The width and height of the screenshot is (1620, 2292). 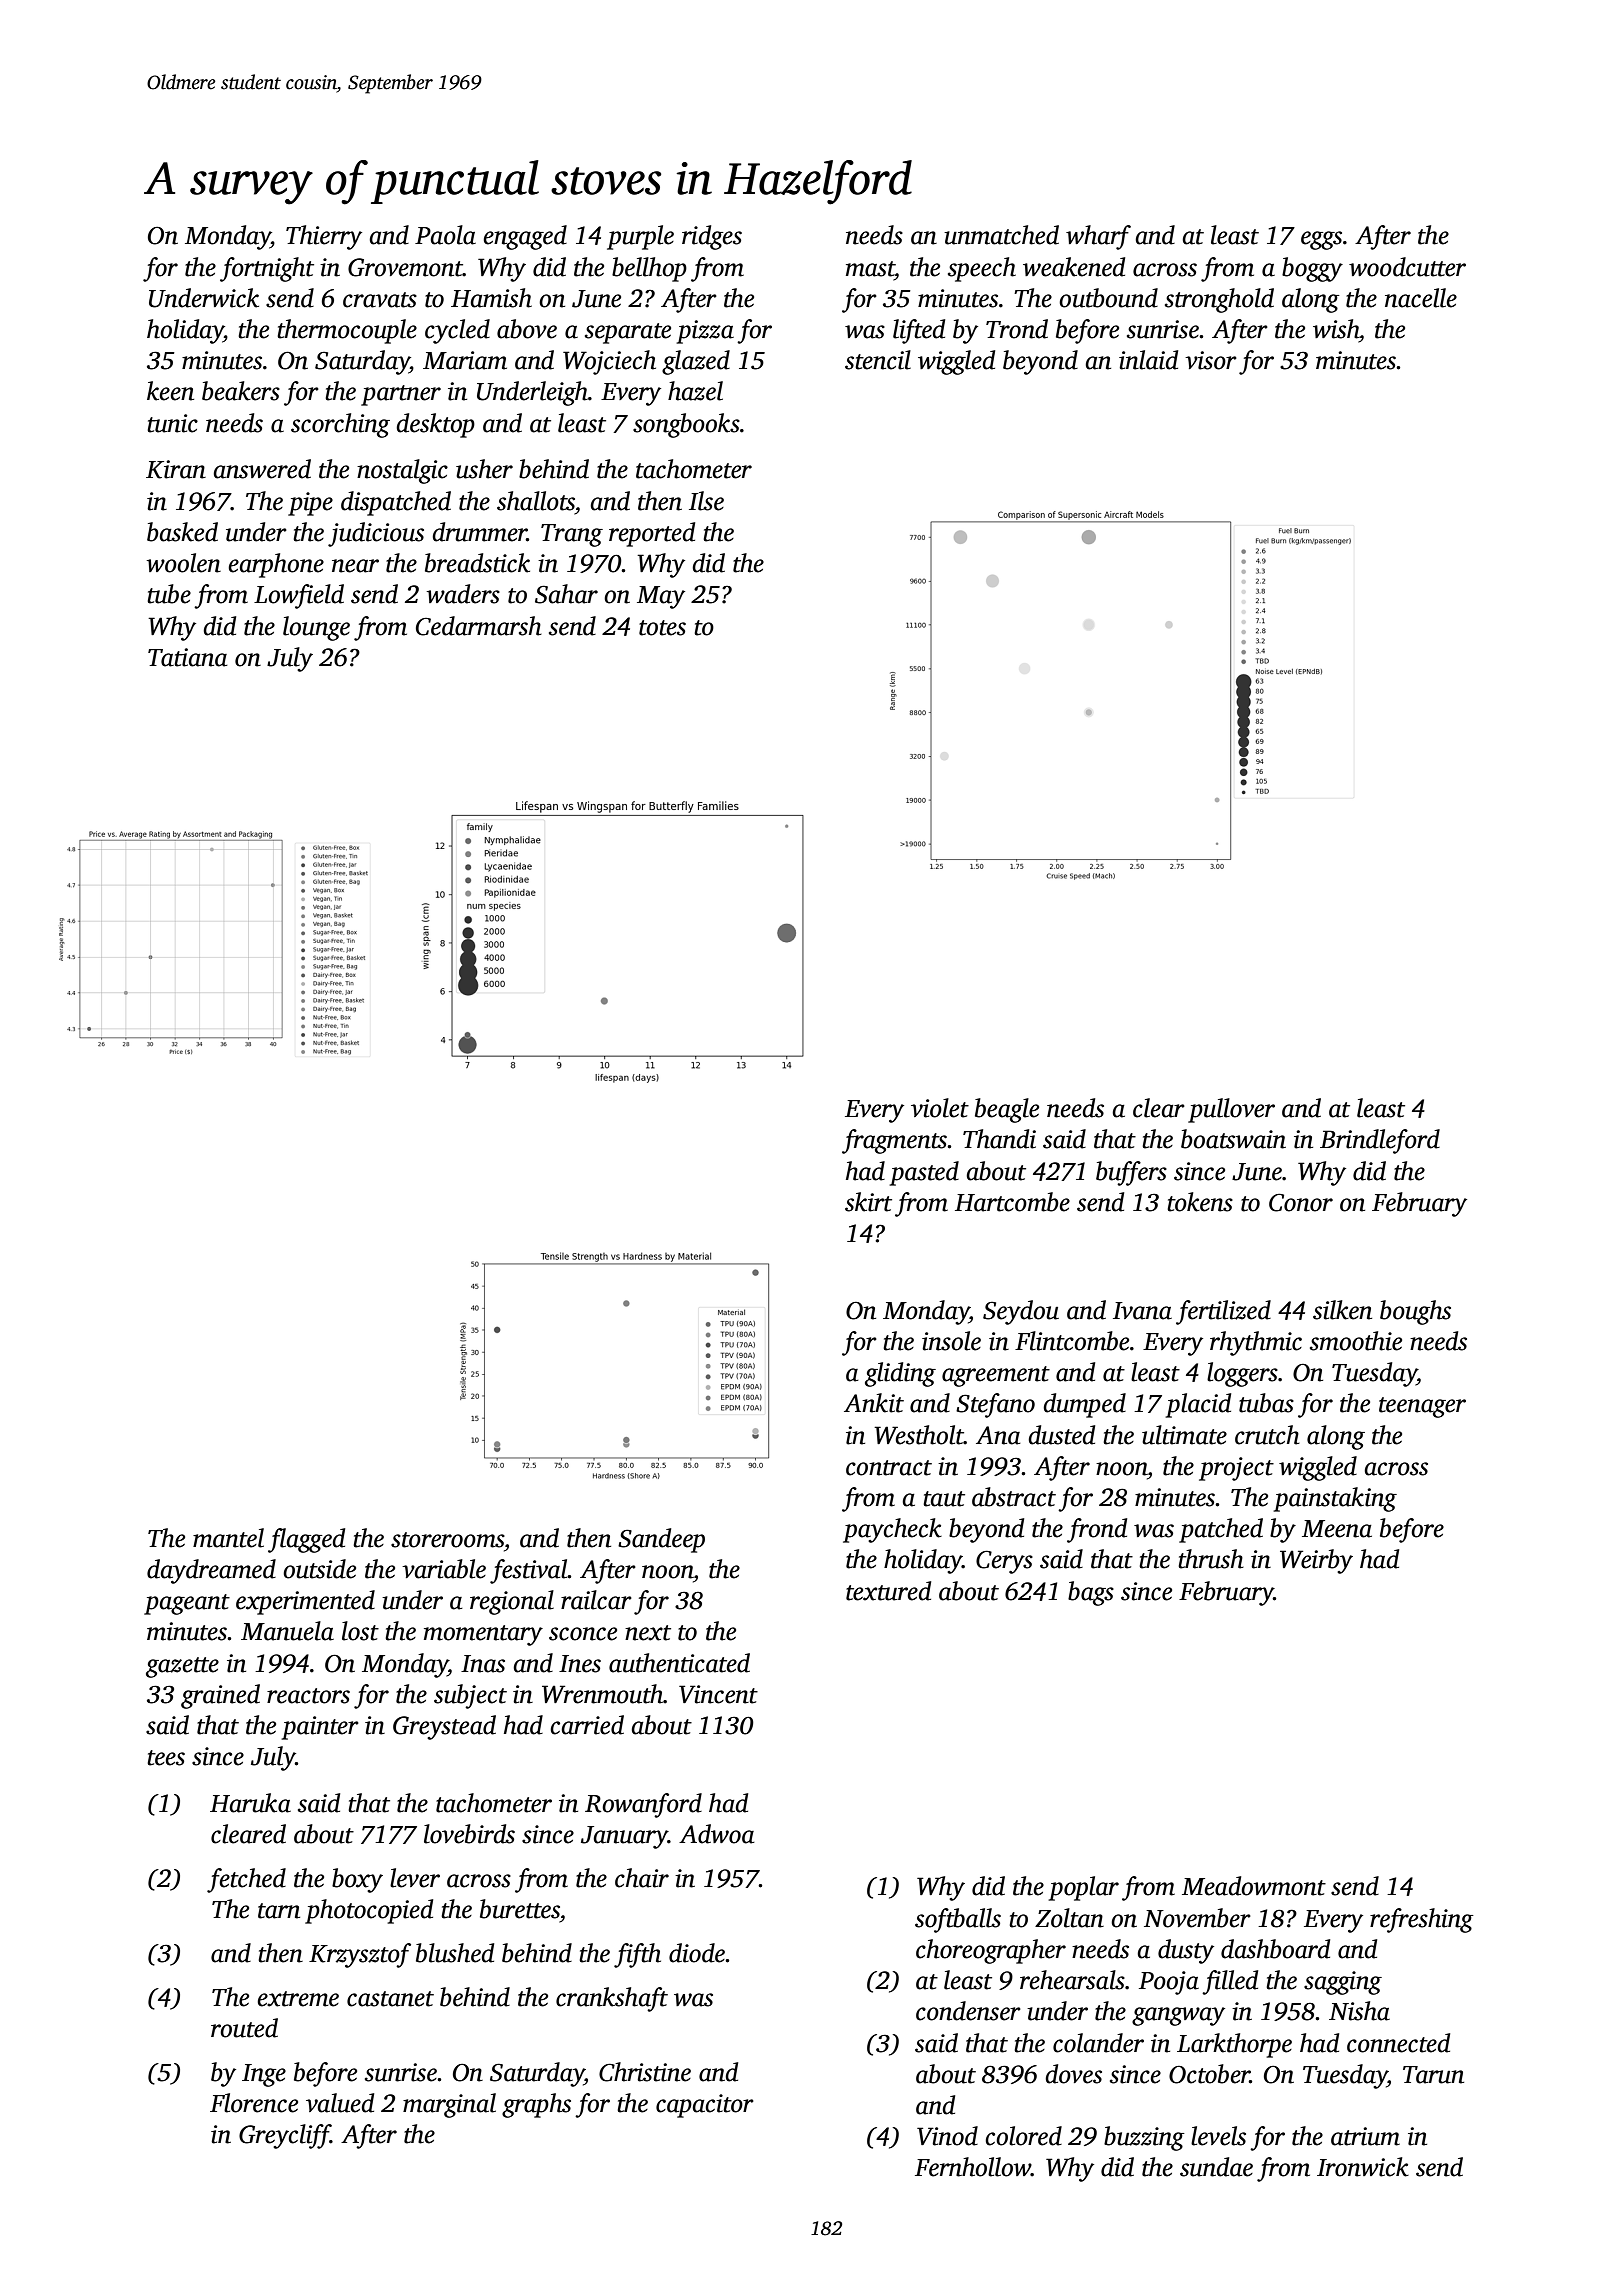 I want to click on chair, so click(x=642, y=1878).
